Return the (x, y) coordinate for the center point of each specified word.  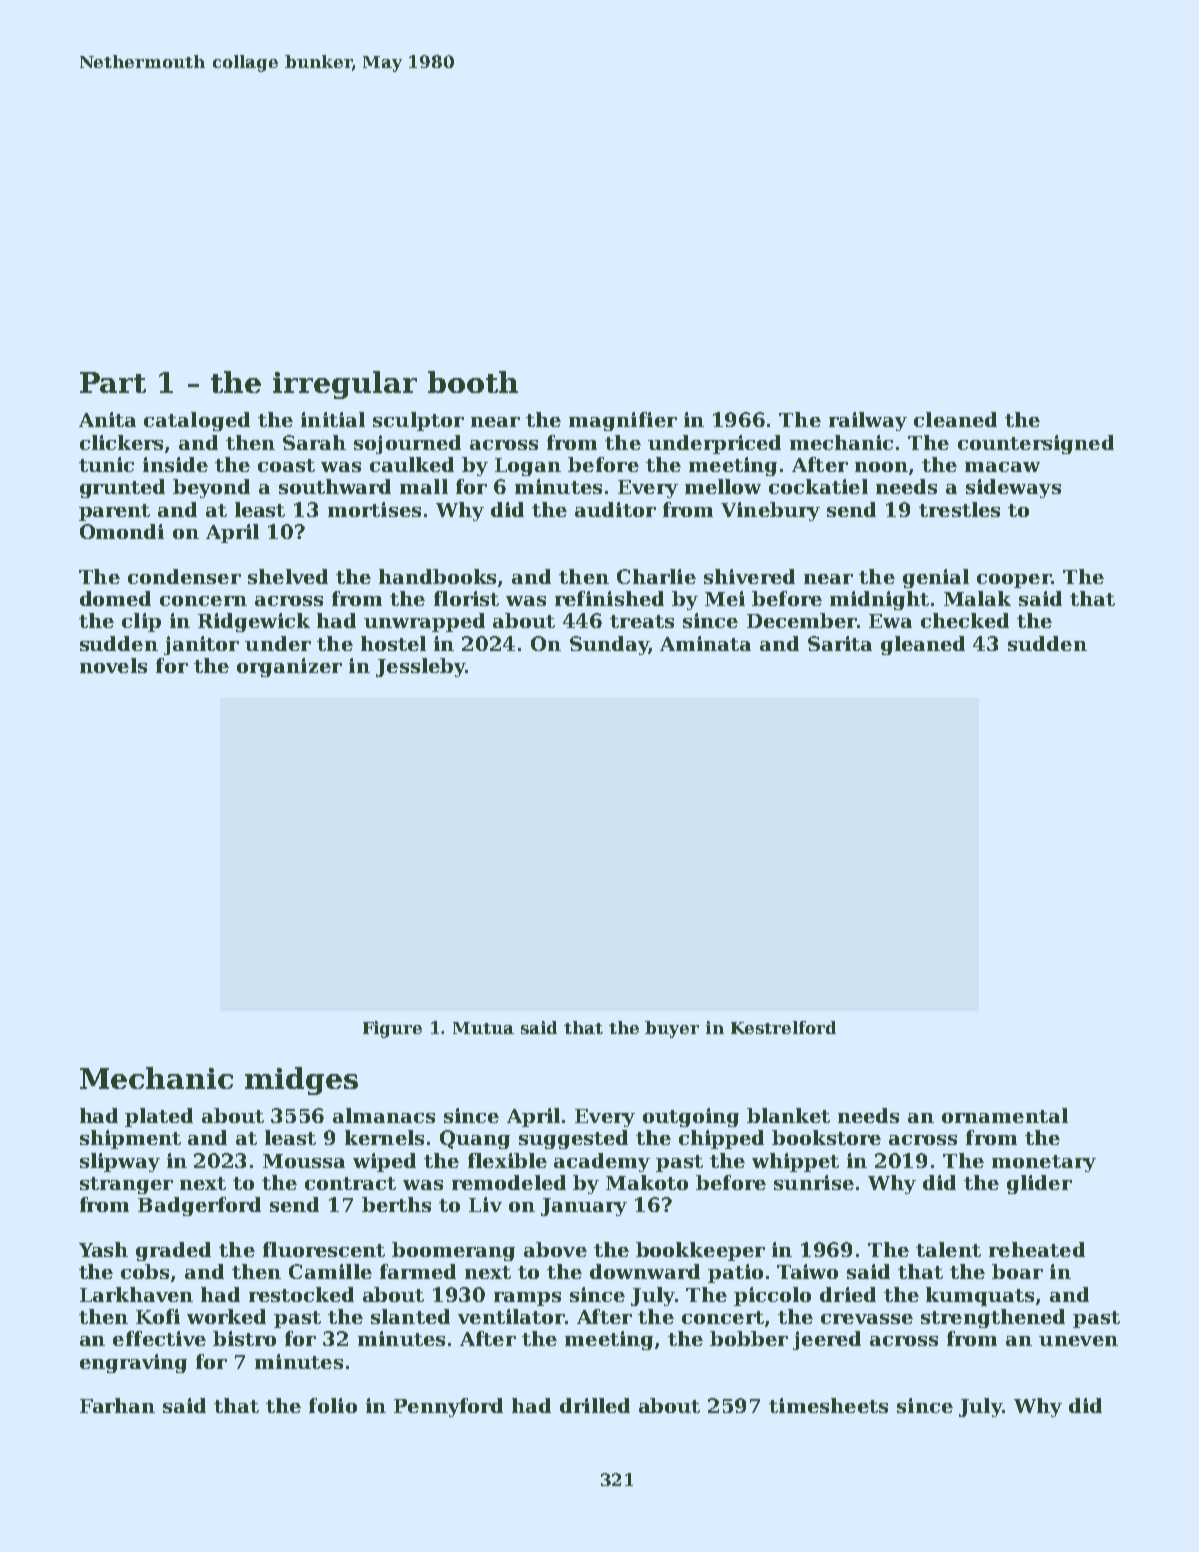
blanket (788, 1115)
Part (113, 382)
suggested (573, 1139)
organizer (289, 667)
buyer (672, 1029)
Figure (392, 1029)
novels (113, 665)
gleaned (923, 645)
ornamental (1005, 1115)
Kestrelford (783, 1027)
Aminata (705, 643)
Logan (528, 467)
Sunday (609, 645)
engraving (133, 1363)
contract (350, 1183)
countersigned (1036, 444)
